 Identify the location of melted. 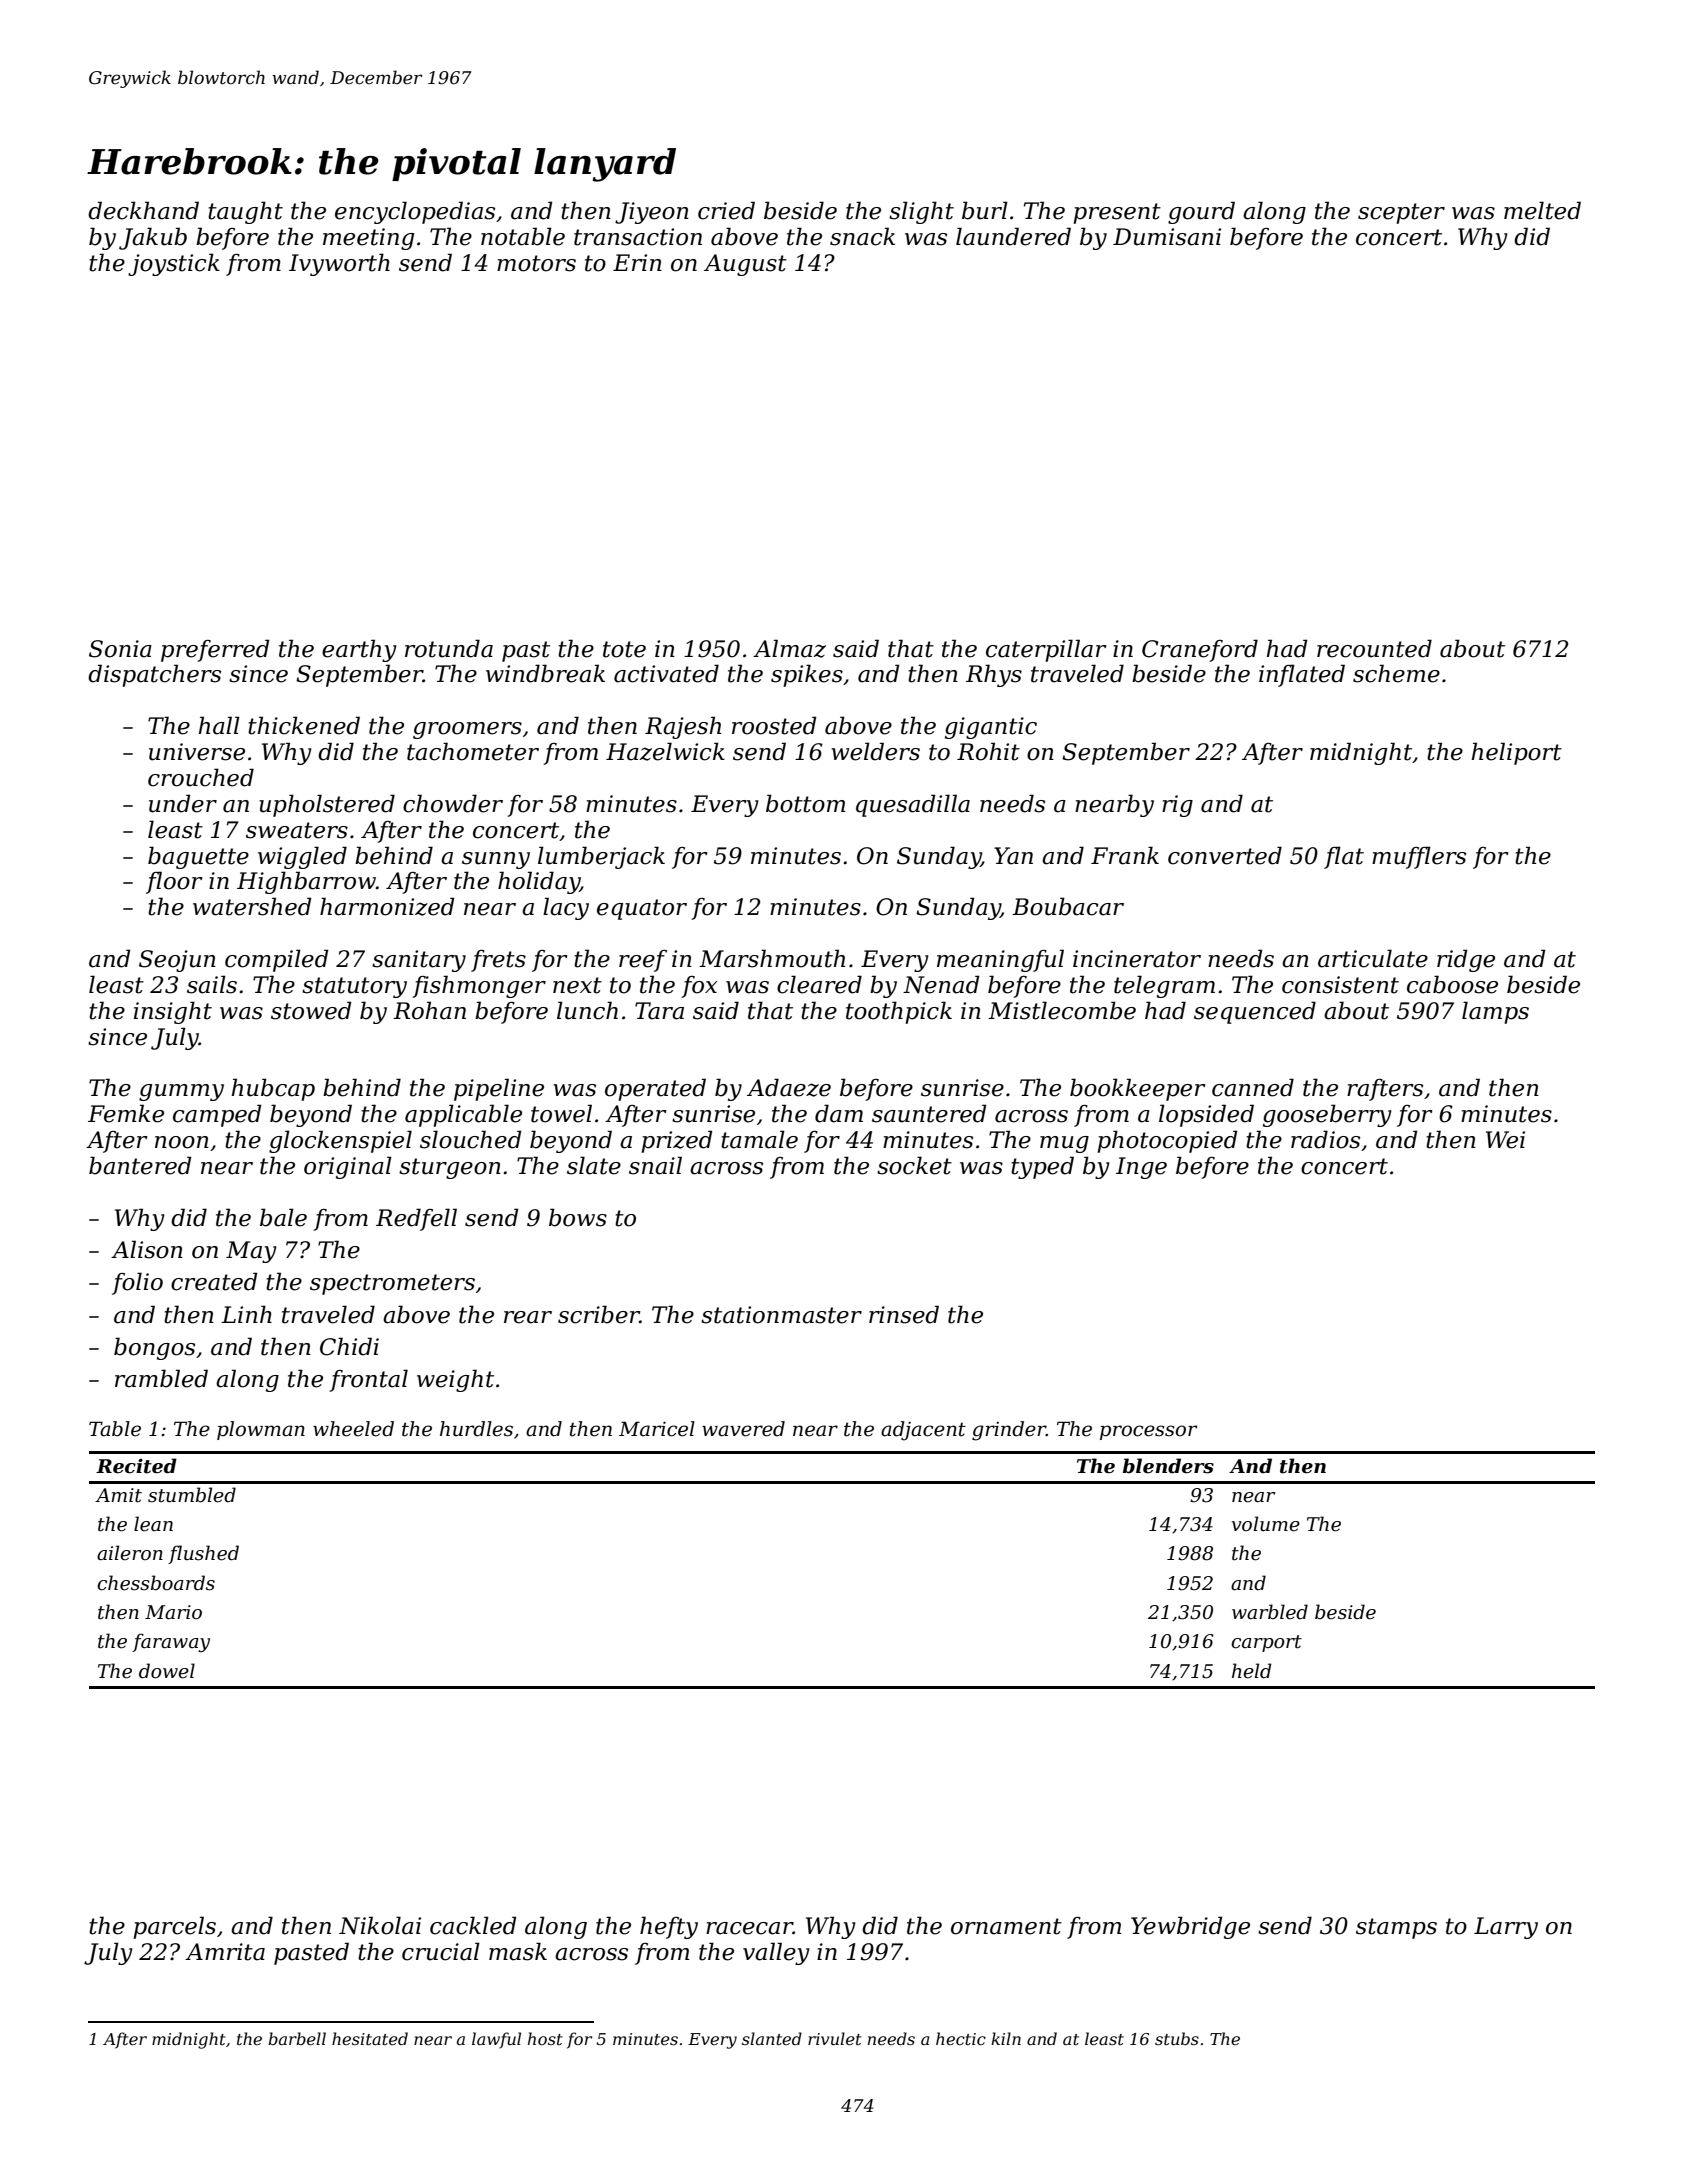
(1542, 210).
